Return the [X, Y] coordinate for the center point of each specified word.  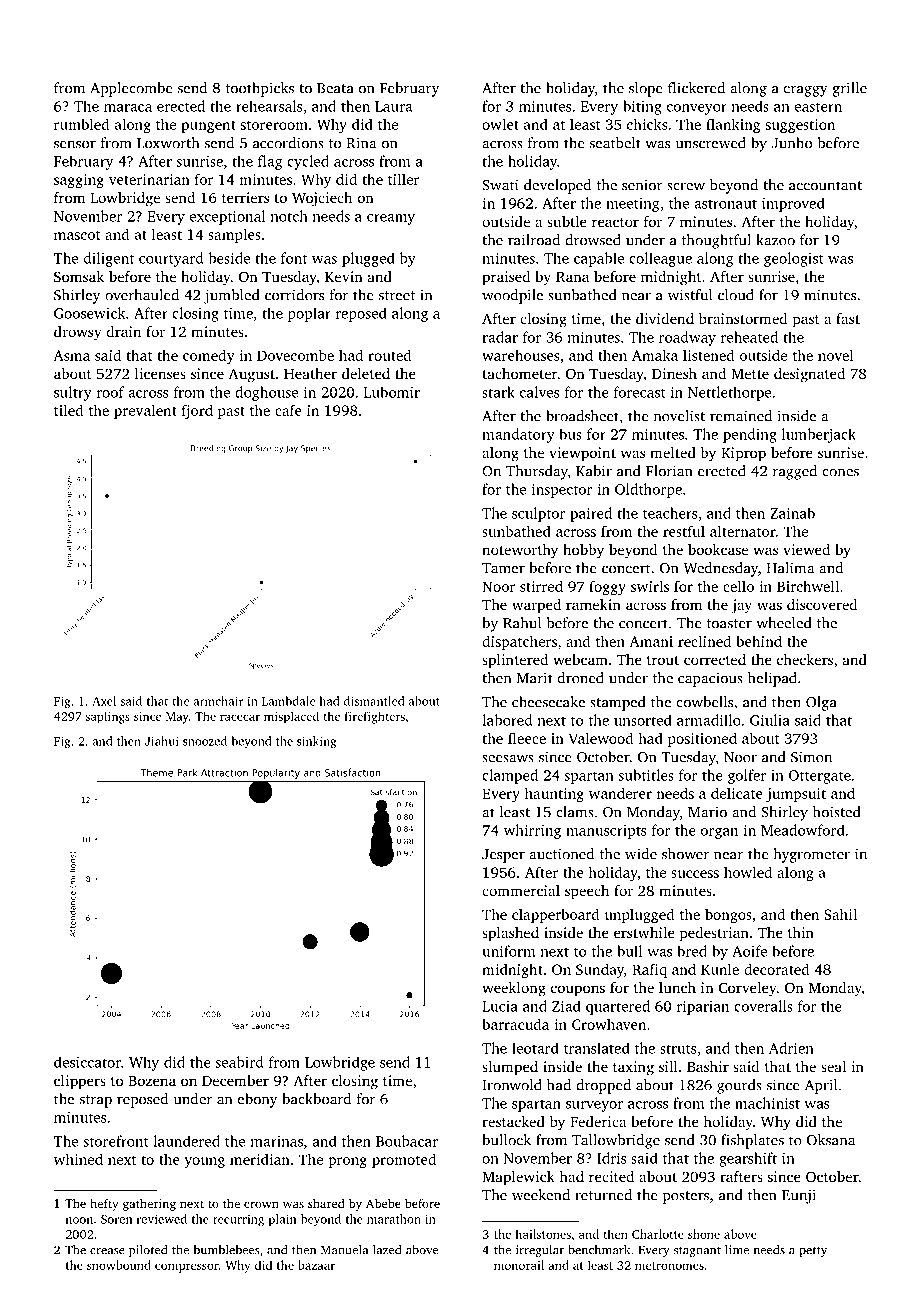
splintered [515, 661]
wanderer [620, 793]
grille [850, 89]
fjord [197, 411]
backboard [316, 1099]
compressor [187, 1268]
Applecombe [131, 89]
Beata [335, 88]
